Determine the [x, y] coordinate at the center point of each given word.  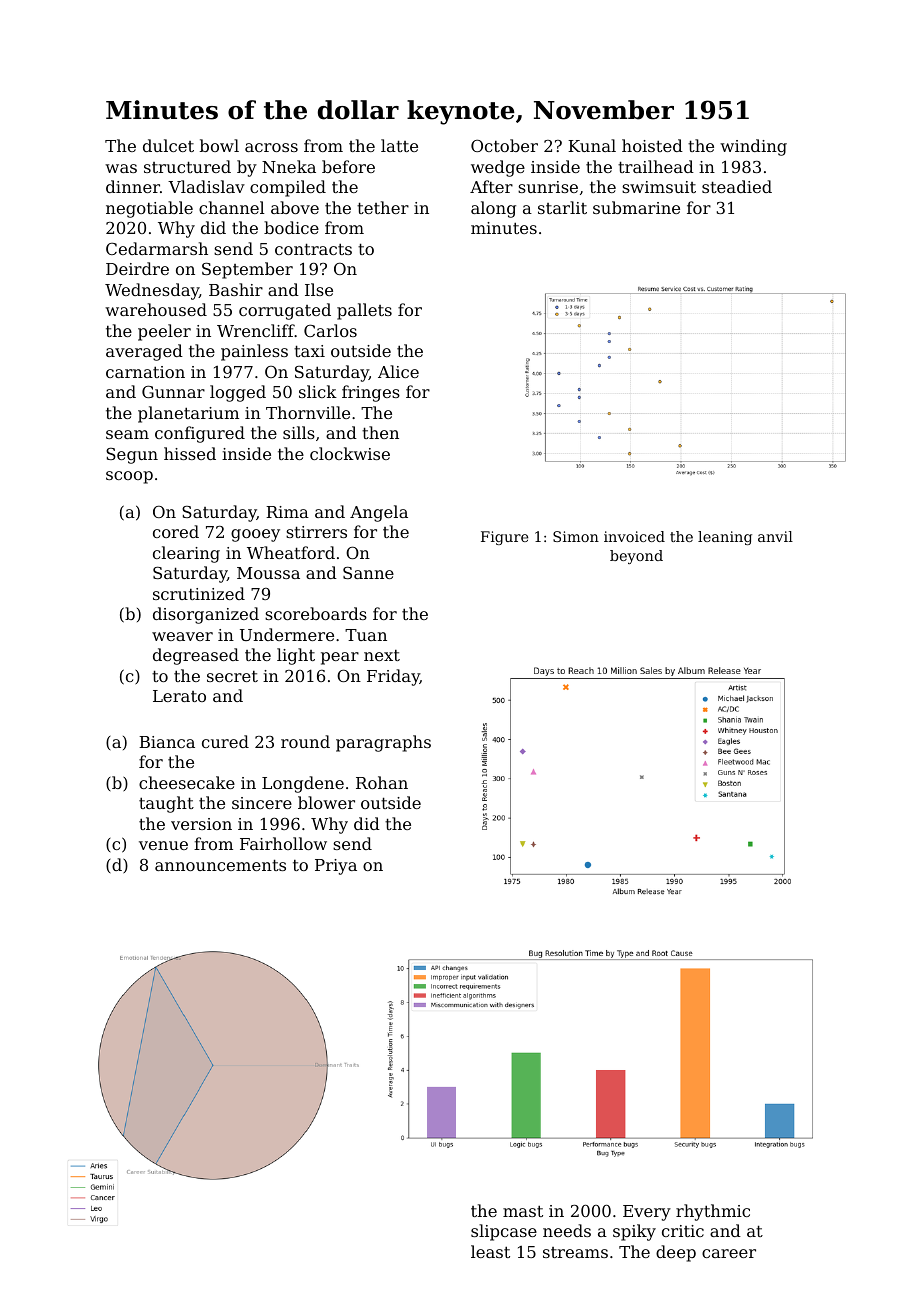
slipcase [504, 1232]
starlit [562, 207]
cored [176, 531]
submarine [636, 207]
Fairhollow [283, 843]
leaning [725, 538]
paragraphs [383, 743]
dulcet [168, 145]
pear [340, 658]
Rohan [382, 782]
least [490, 1251]
